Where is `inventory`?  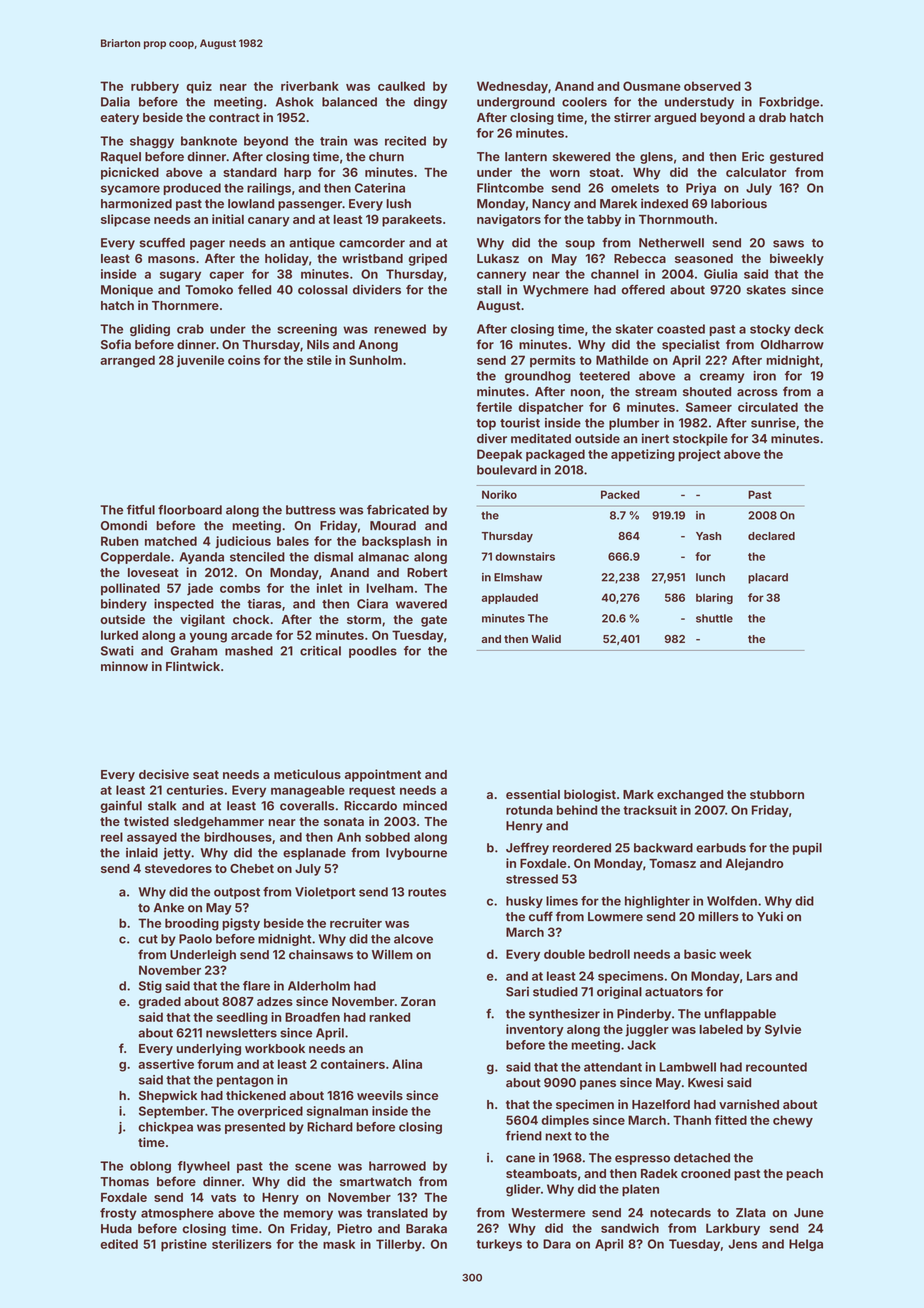
inventory is located at coordinates (535, 1030).
